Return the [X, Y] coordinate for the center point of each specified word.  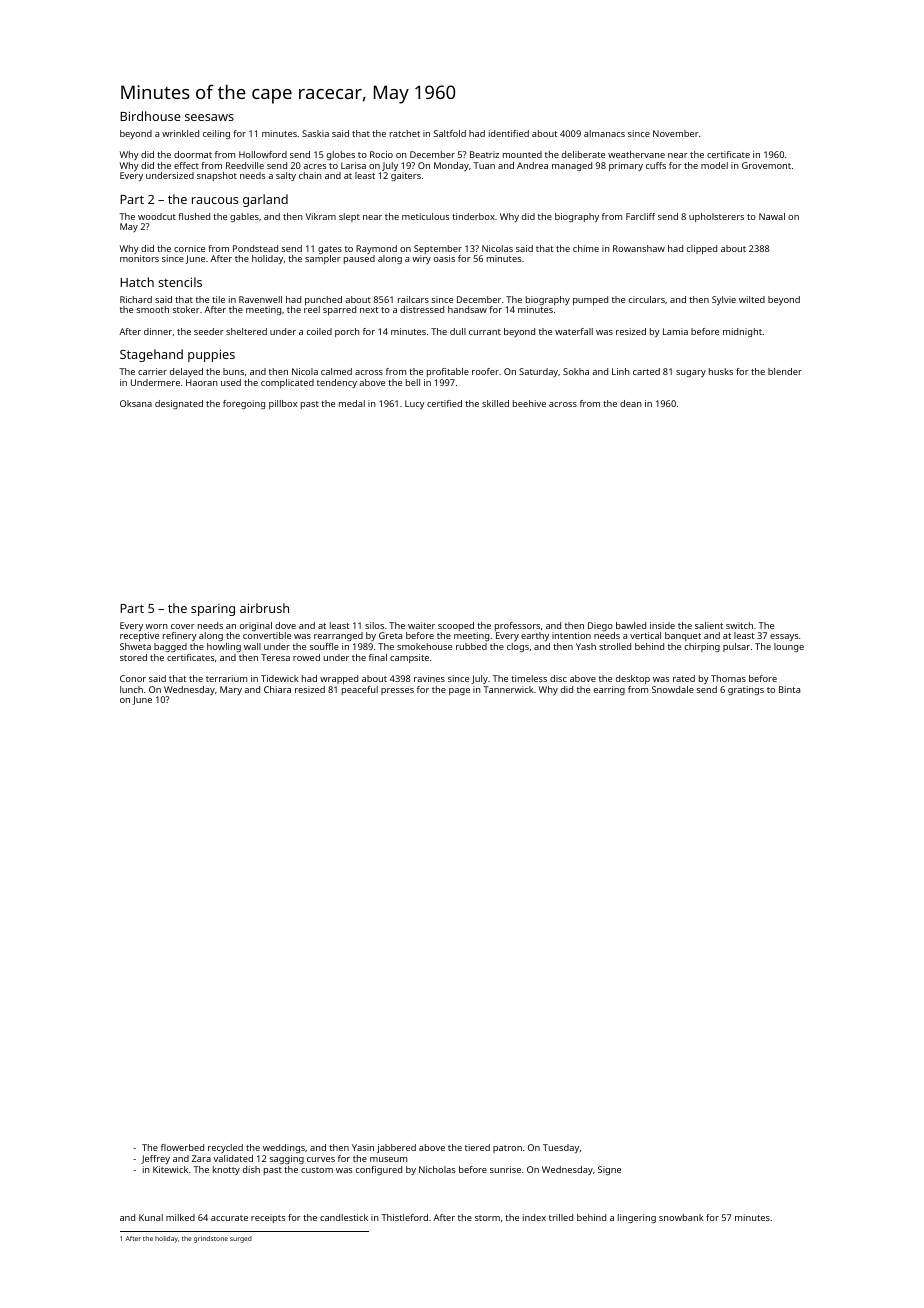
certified [444, 403]
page [459, 691]
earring [609, 690]
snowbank [681, 1217]
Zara [201, 1158]
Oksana [136, 403]
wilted [752, 299]
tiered [477, 1147]
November [676, 133]
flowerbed [182, 1147]
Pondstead [255, 248]
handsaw [467, 309]
